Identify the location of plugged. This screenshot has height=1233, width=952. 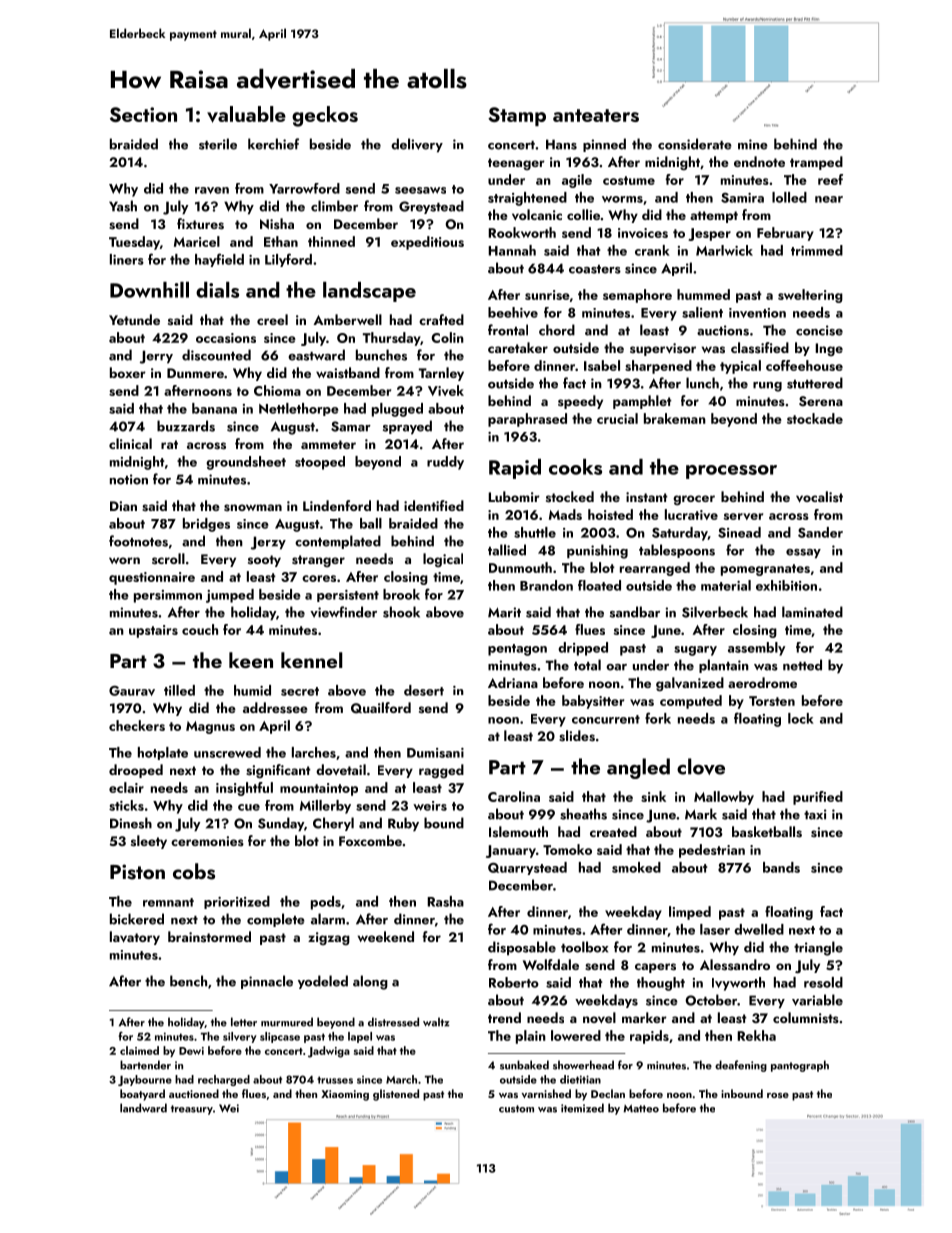
(397, 410).
